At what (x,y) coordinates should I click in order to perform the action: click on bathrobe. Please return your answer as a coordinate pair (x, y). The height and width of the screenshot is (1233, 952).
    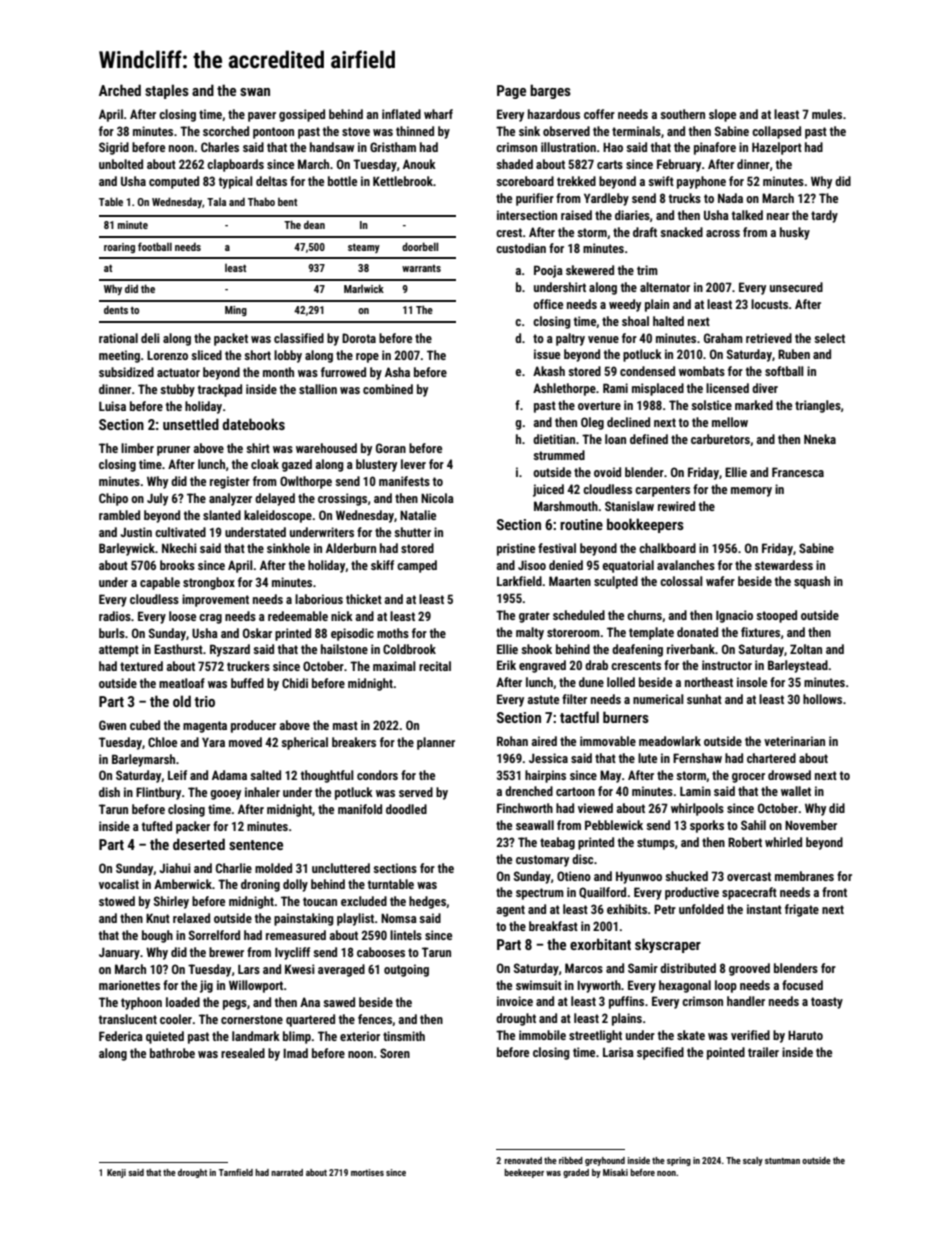
    Looking at the image, I should click on (172, 1053).
